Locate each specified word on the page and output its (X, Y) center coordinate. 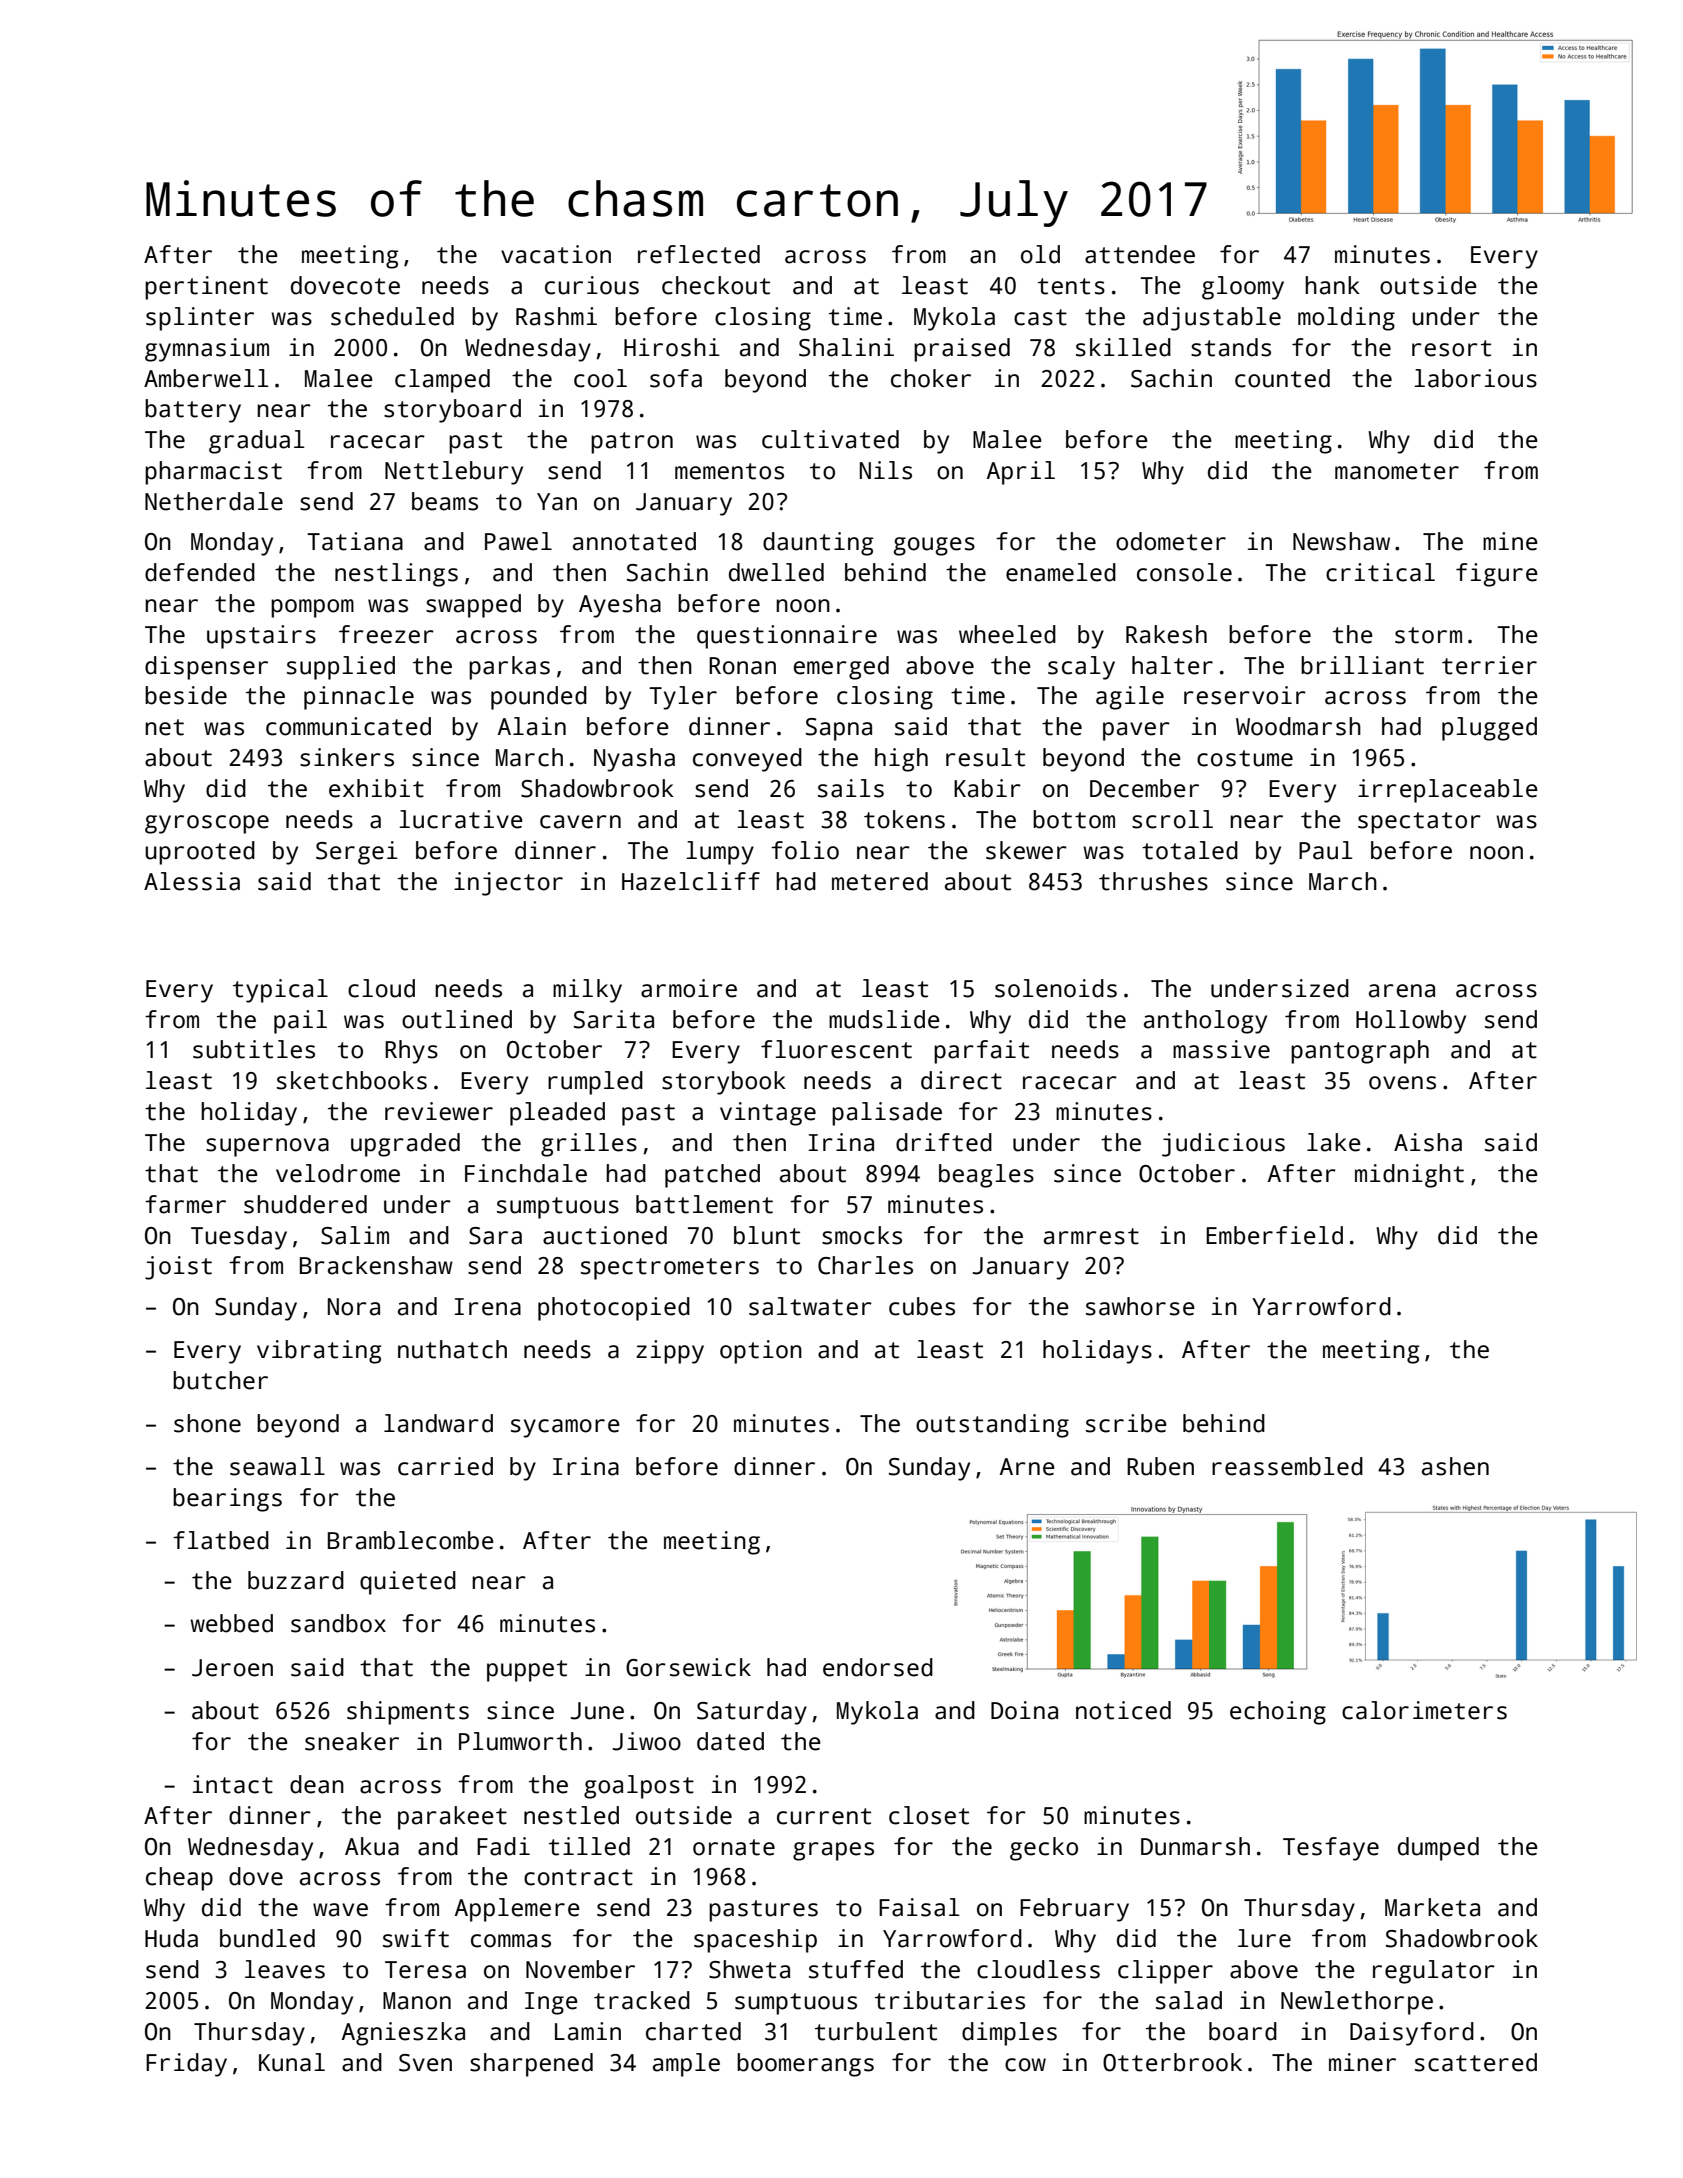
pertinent (206, 288)
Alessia (192, 881)
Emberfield (1274, 1235)
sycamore (565, 1428)
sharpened (531, 2065)
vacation (556, 254)
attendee (1140, 254)
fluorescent (836, 1049)
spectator (1419, 823)
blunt (767, 1235)
